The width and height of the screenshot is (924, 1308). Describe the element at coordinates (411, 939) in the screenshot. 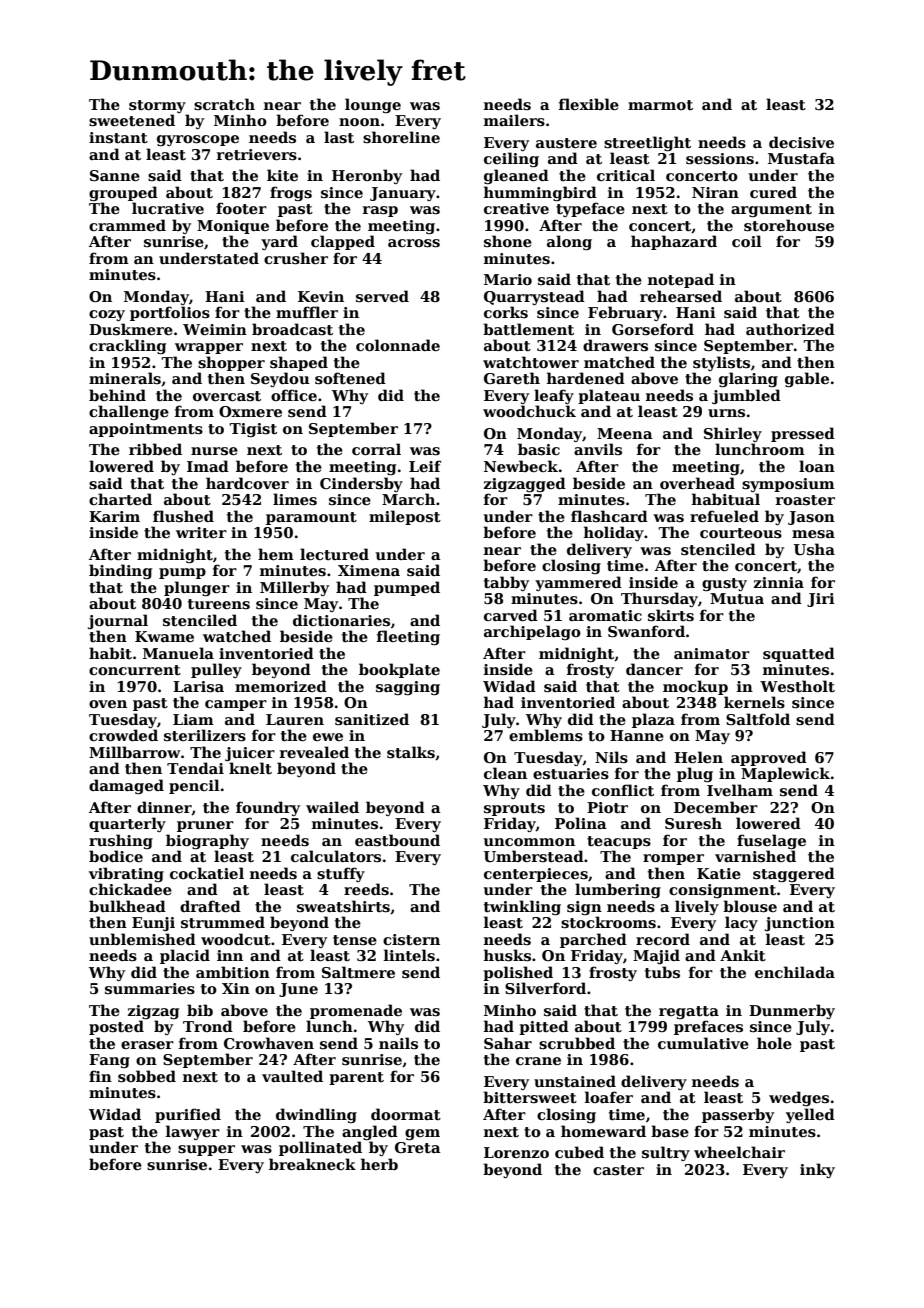

I see `cistern` at that location.
